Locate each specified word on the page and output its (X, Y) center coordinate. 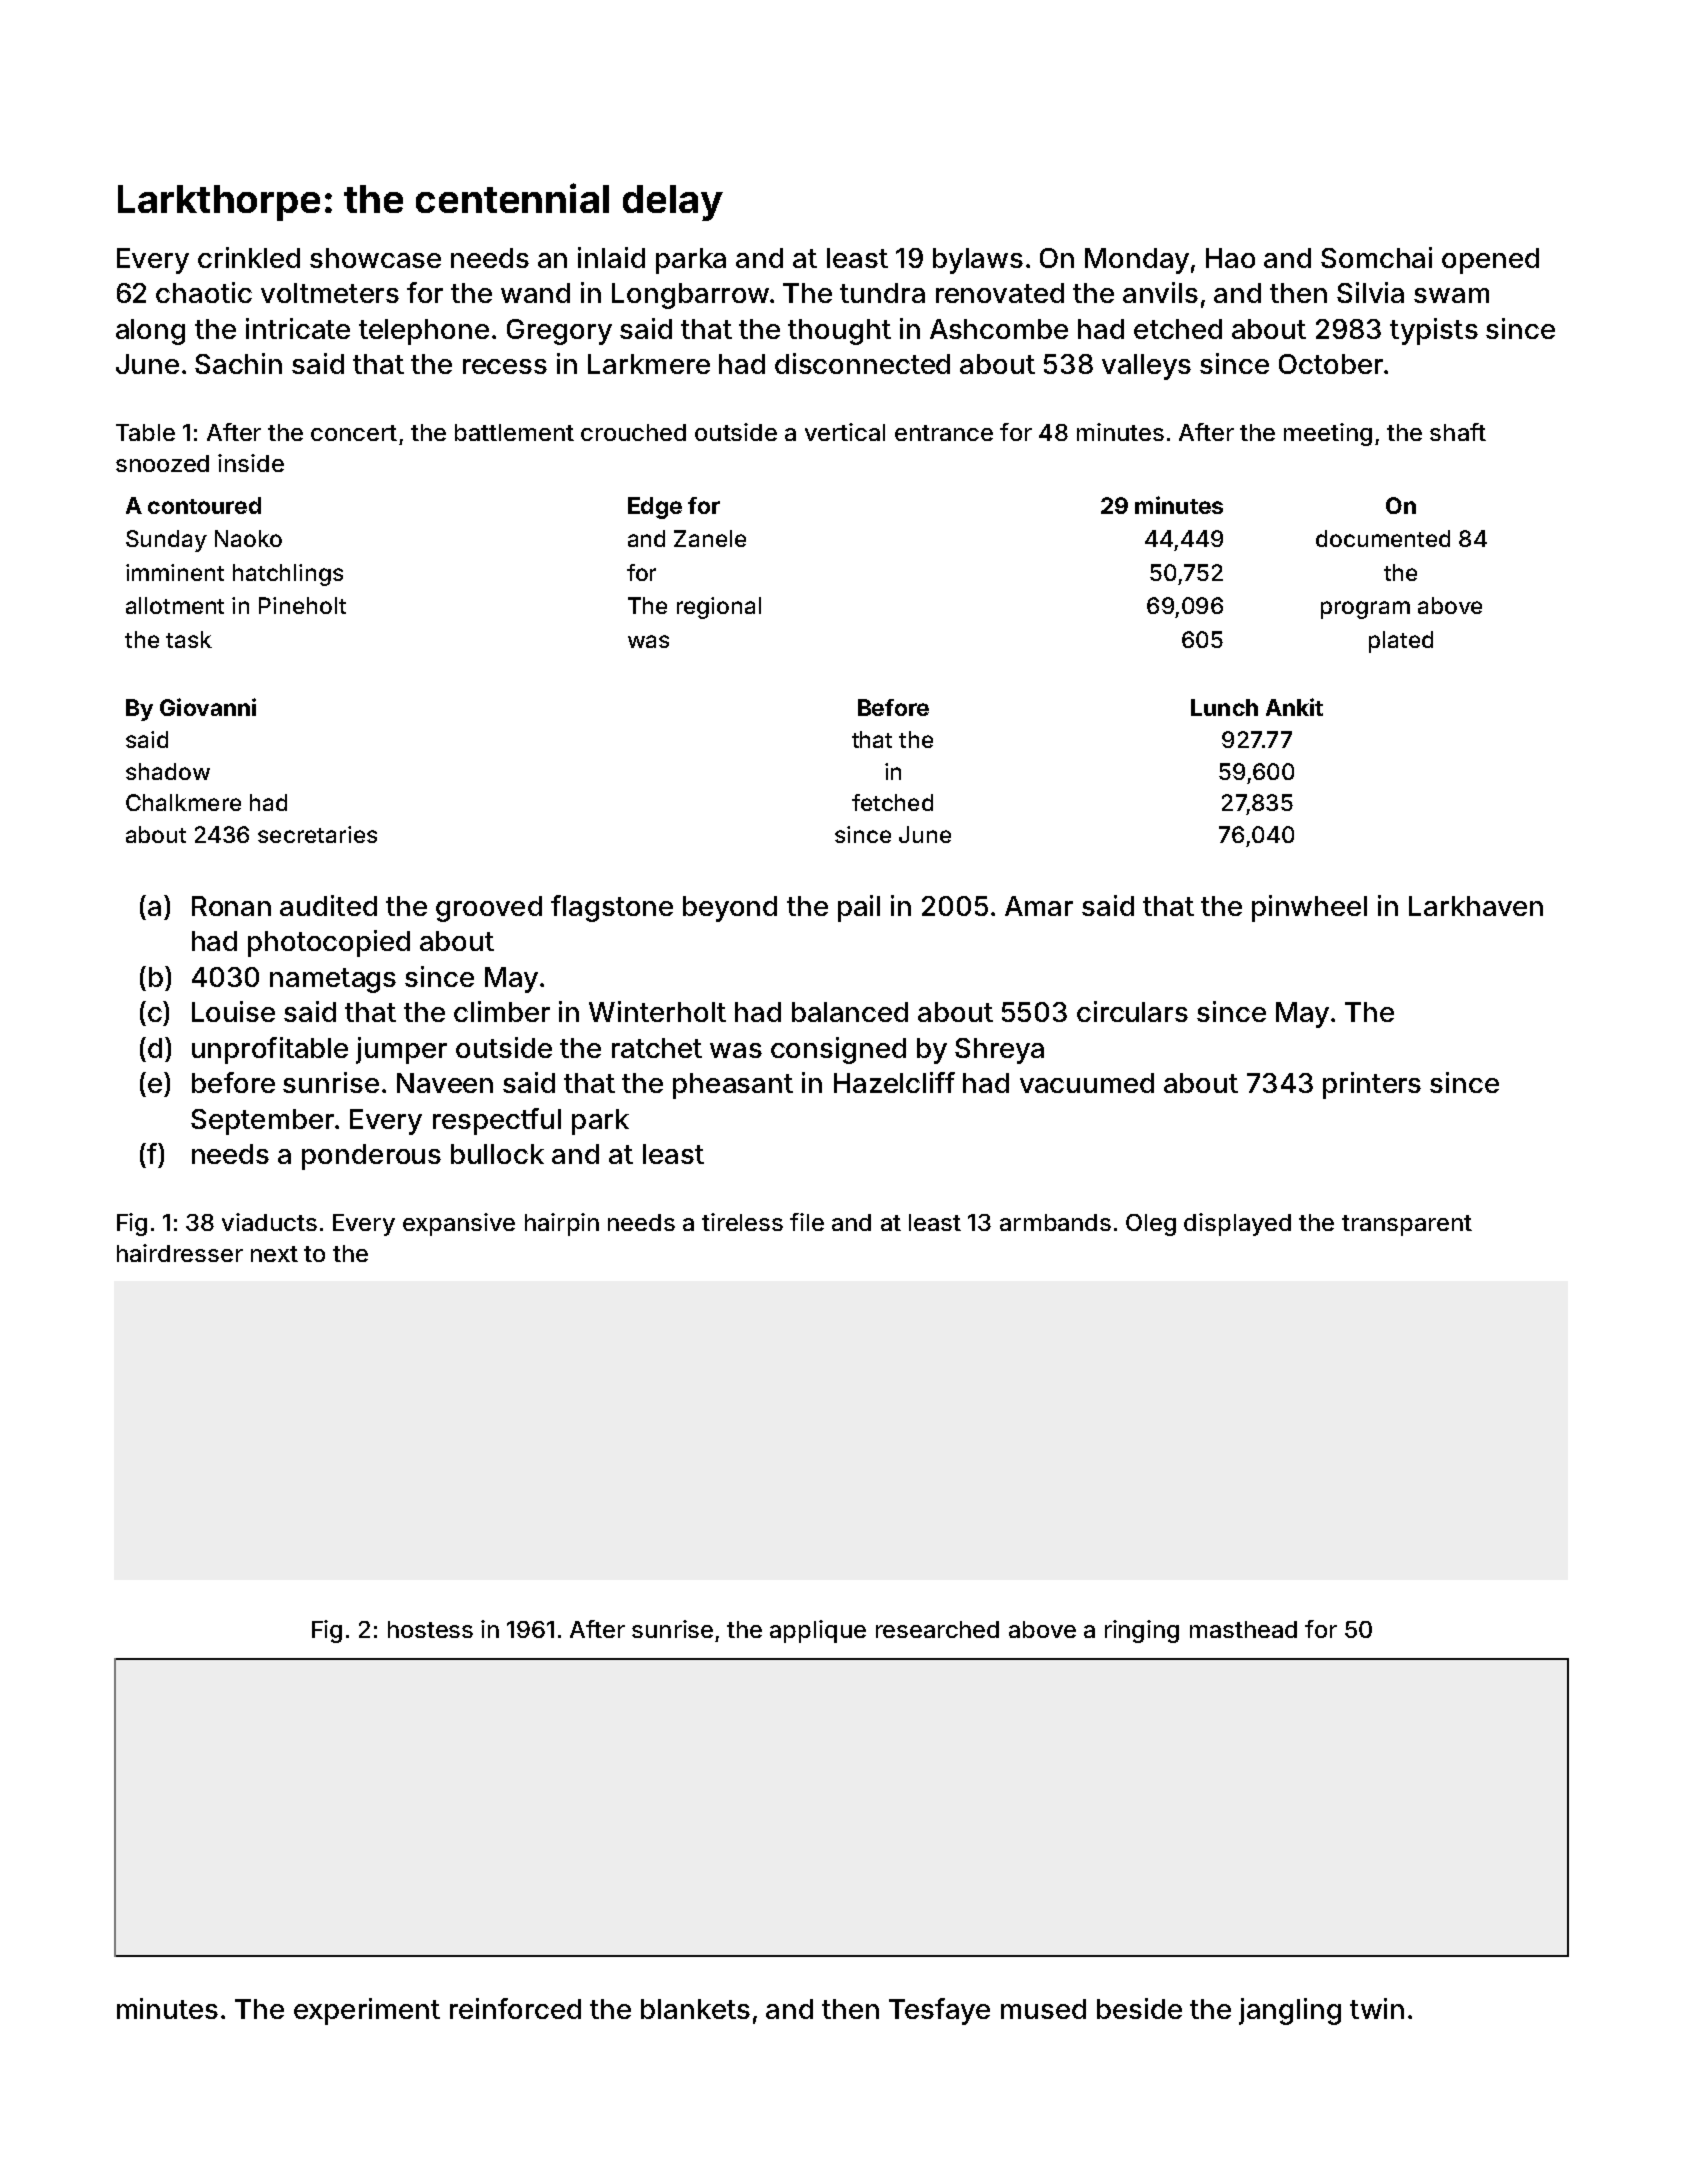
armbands (1055, 1222)
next (274, 1254)
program (1365, 610)
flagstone (612, 908)
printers (1372, 1085)
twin (1377, 2008)
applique (818, 1631)
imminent (175, 572)
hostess (430, 1629)
